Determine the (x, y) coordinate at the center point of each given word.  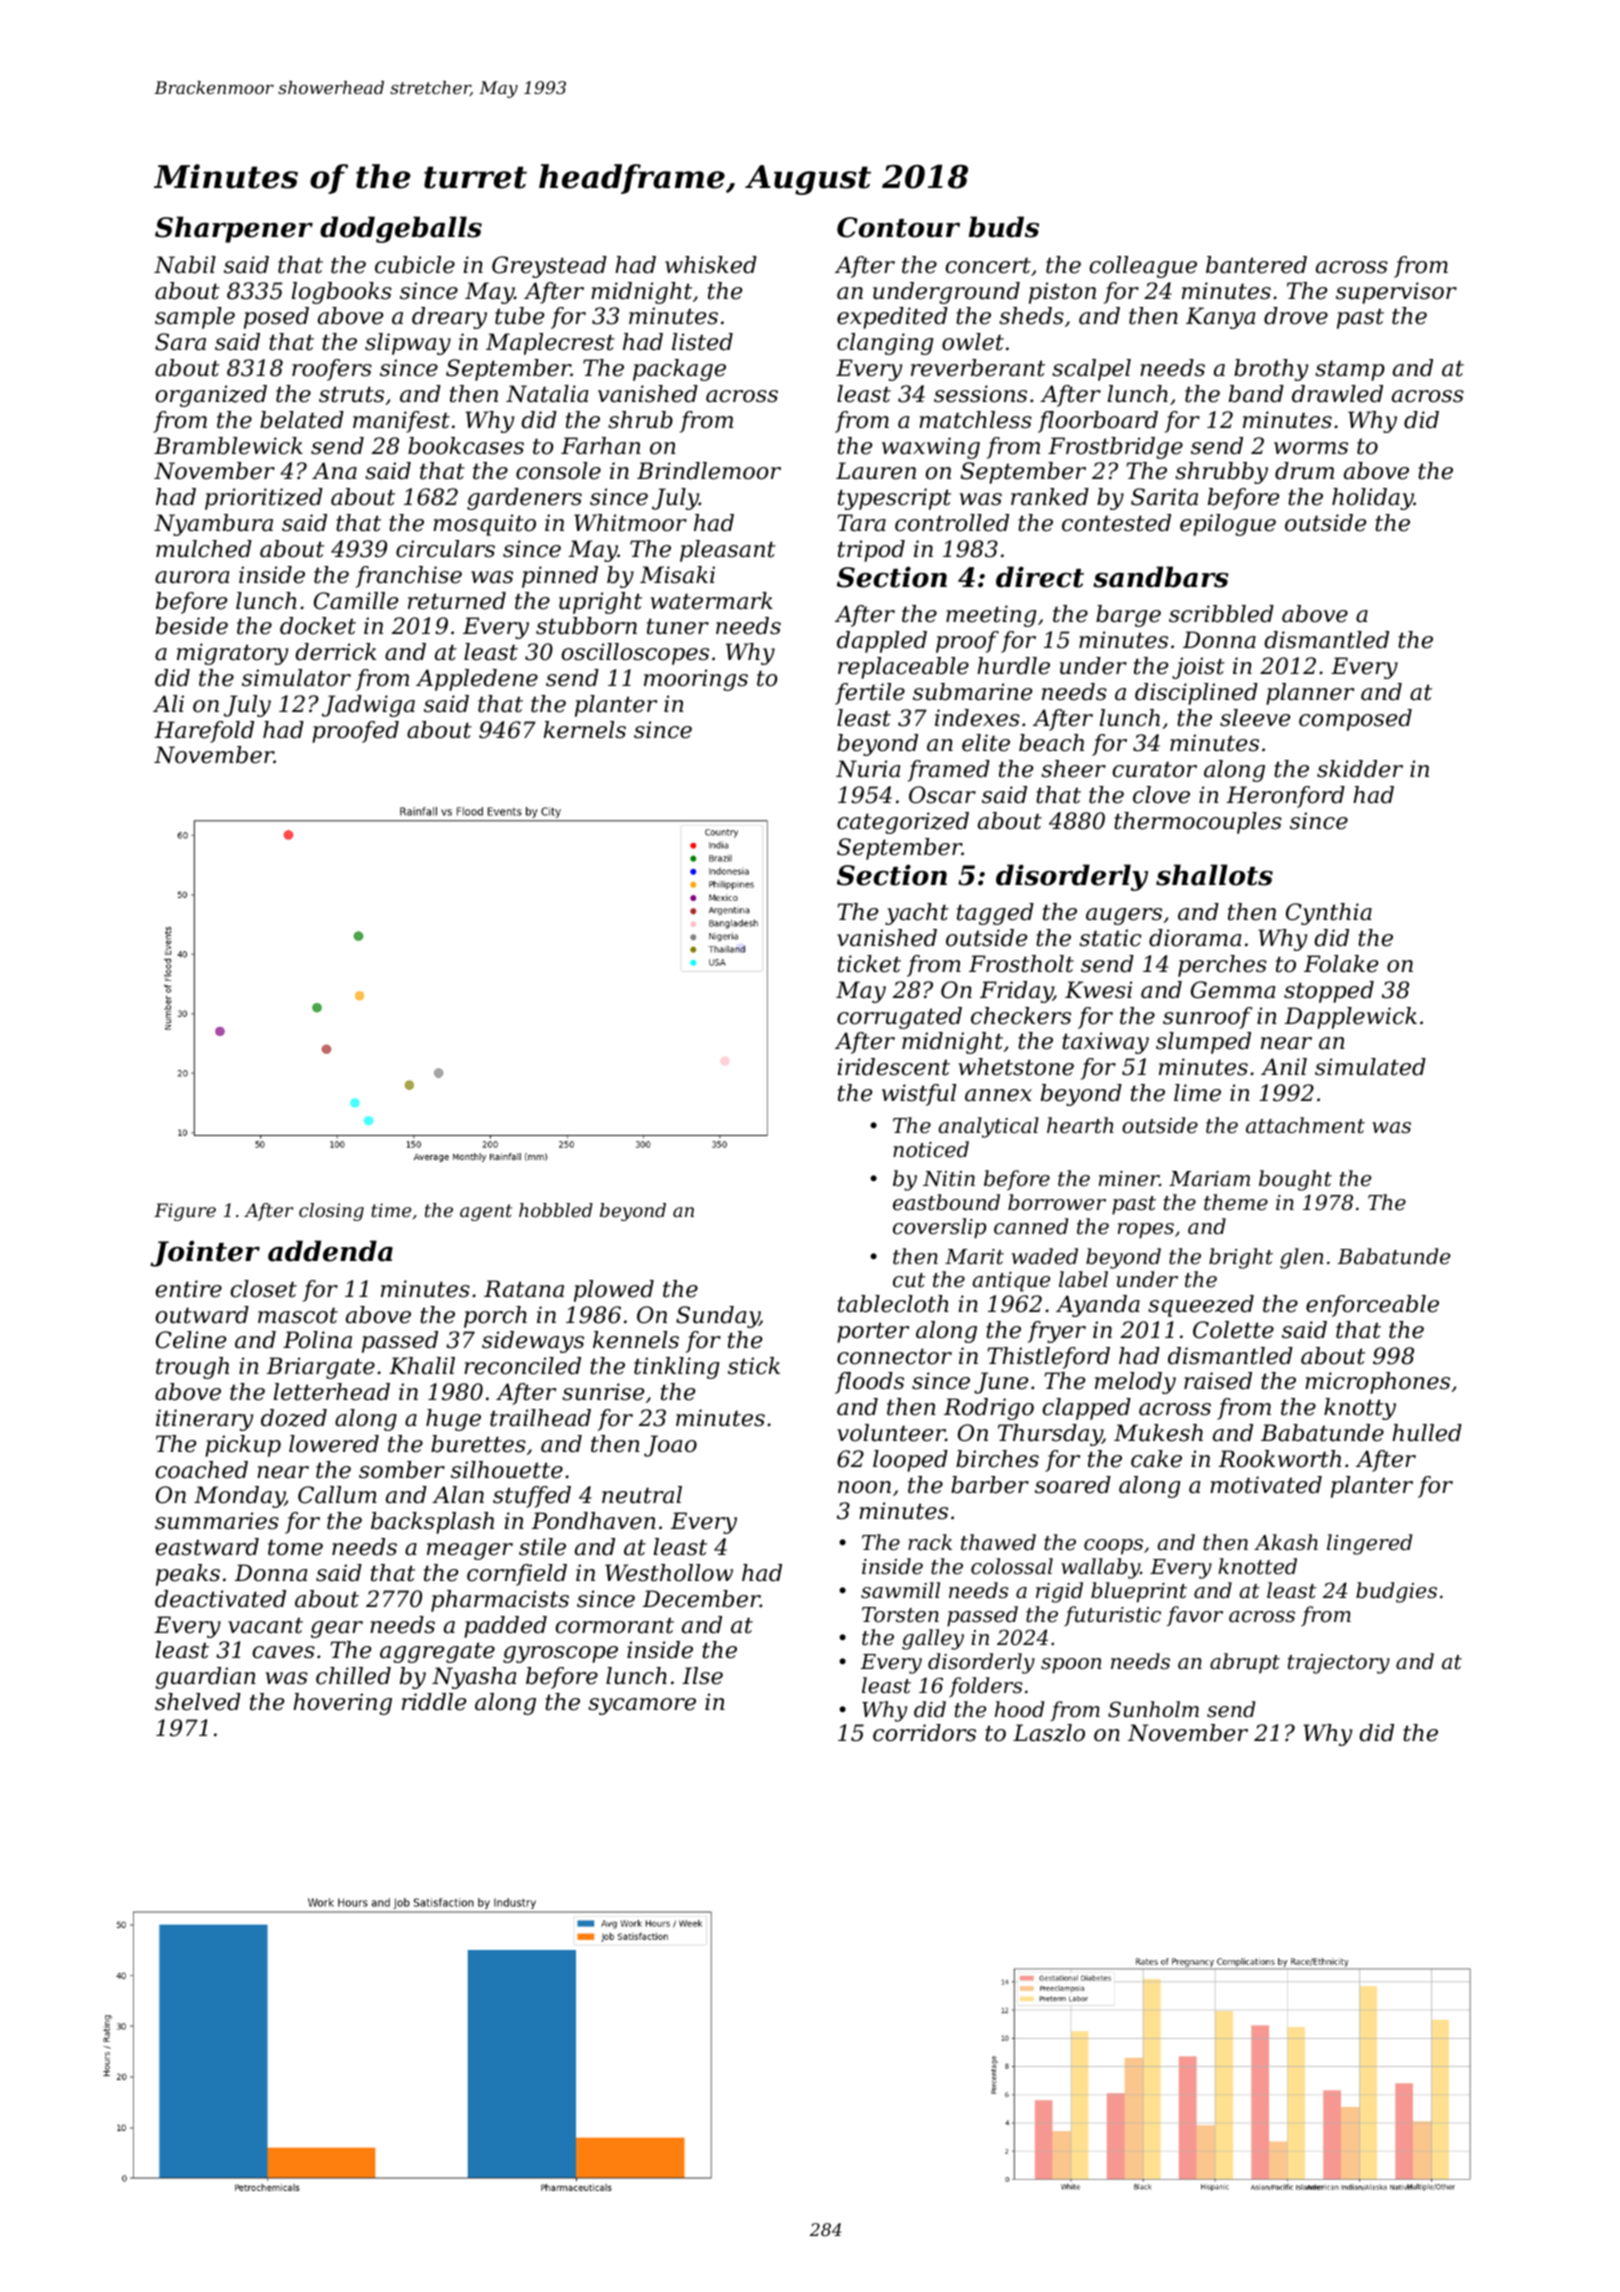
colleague (1143, 267)
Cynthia (1329, 914)
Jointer (205, 1254)
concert (988, 265)
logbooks (342, 293)
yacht (917, 914)
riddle (434, 1702)
